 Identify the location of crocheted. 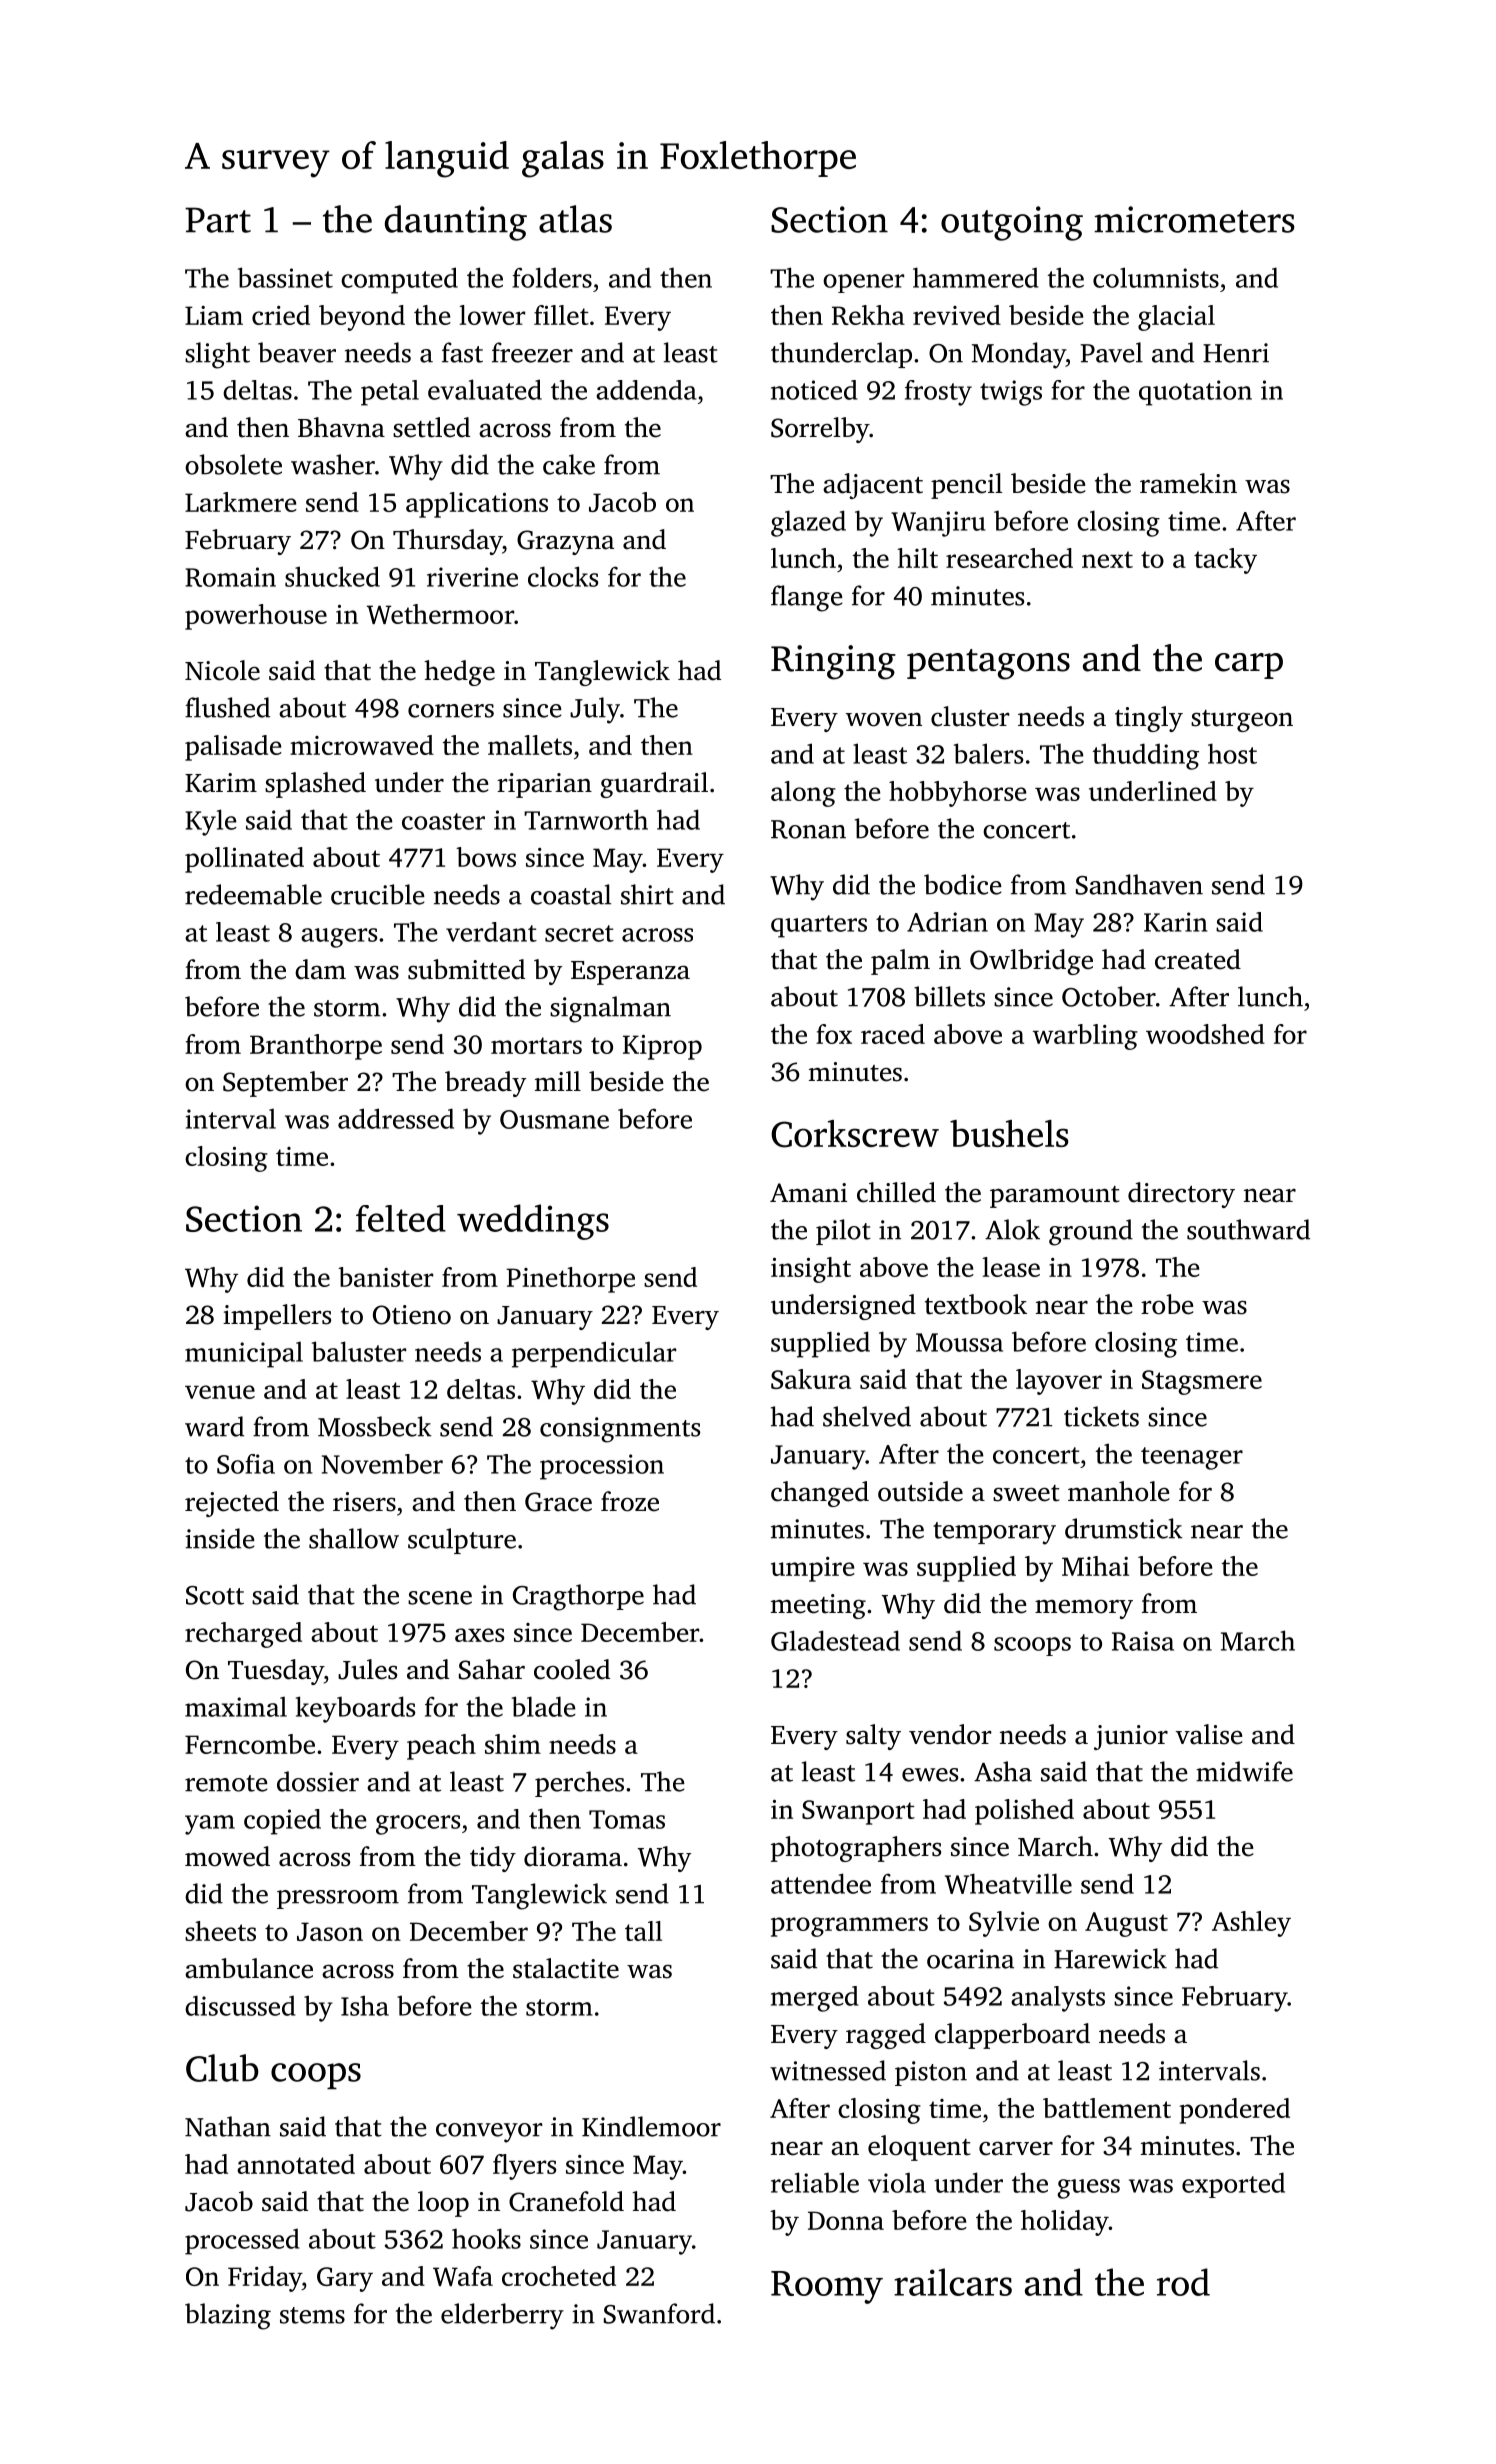
(559, 2276).
